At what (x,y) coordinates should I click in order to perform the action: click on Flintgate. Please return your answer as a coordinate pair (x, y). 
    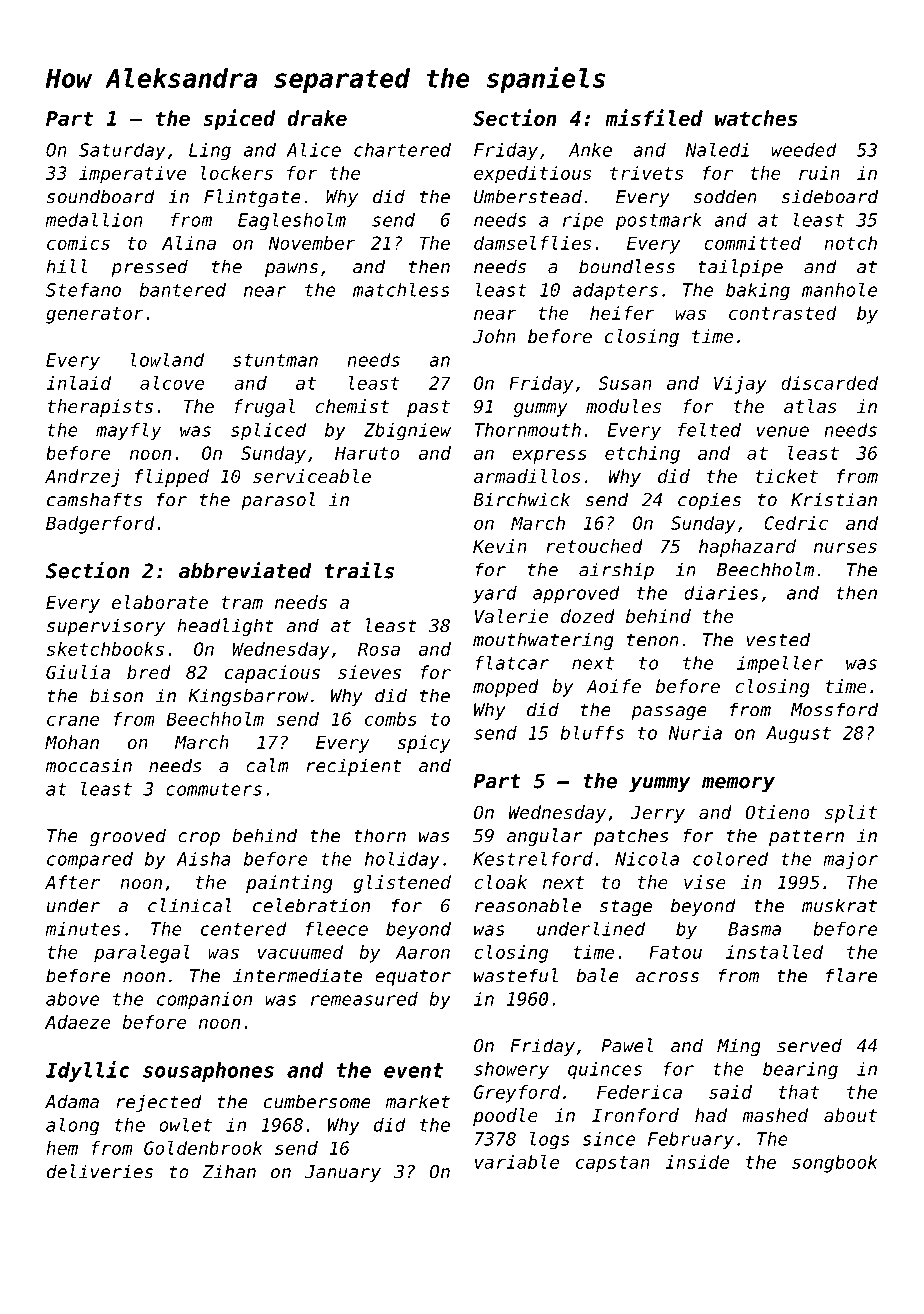
    Looking at the image, I should click on (252, 198).
